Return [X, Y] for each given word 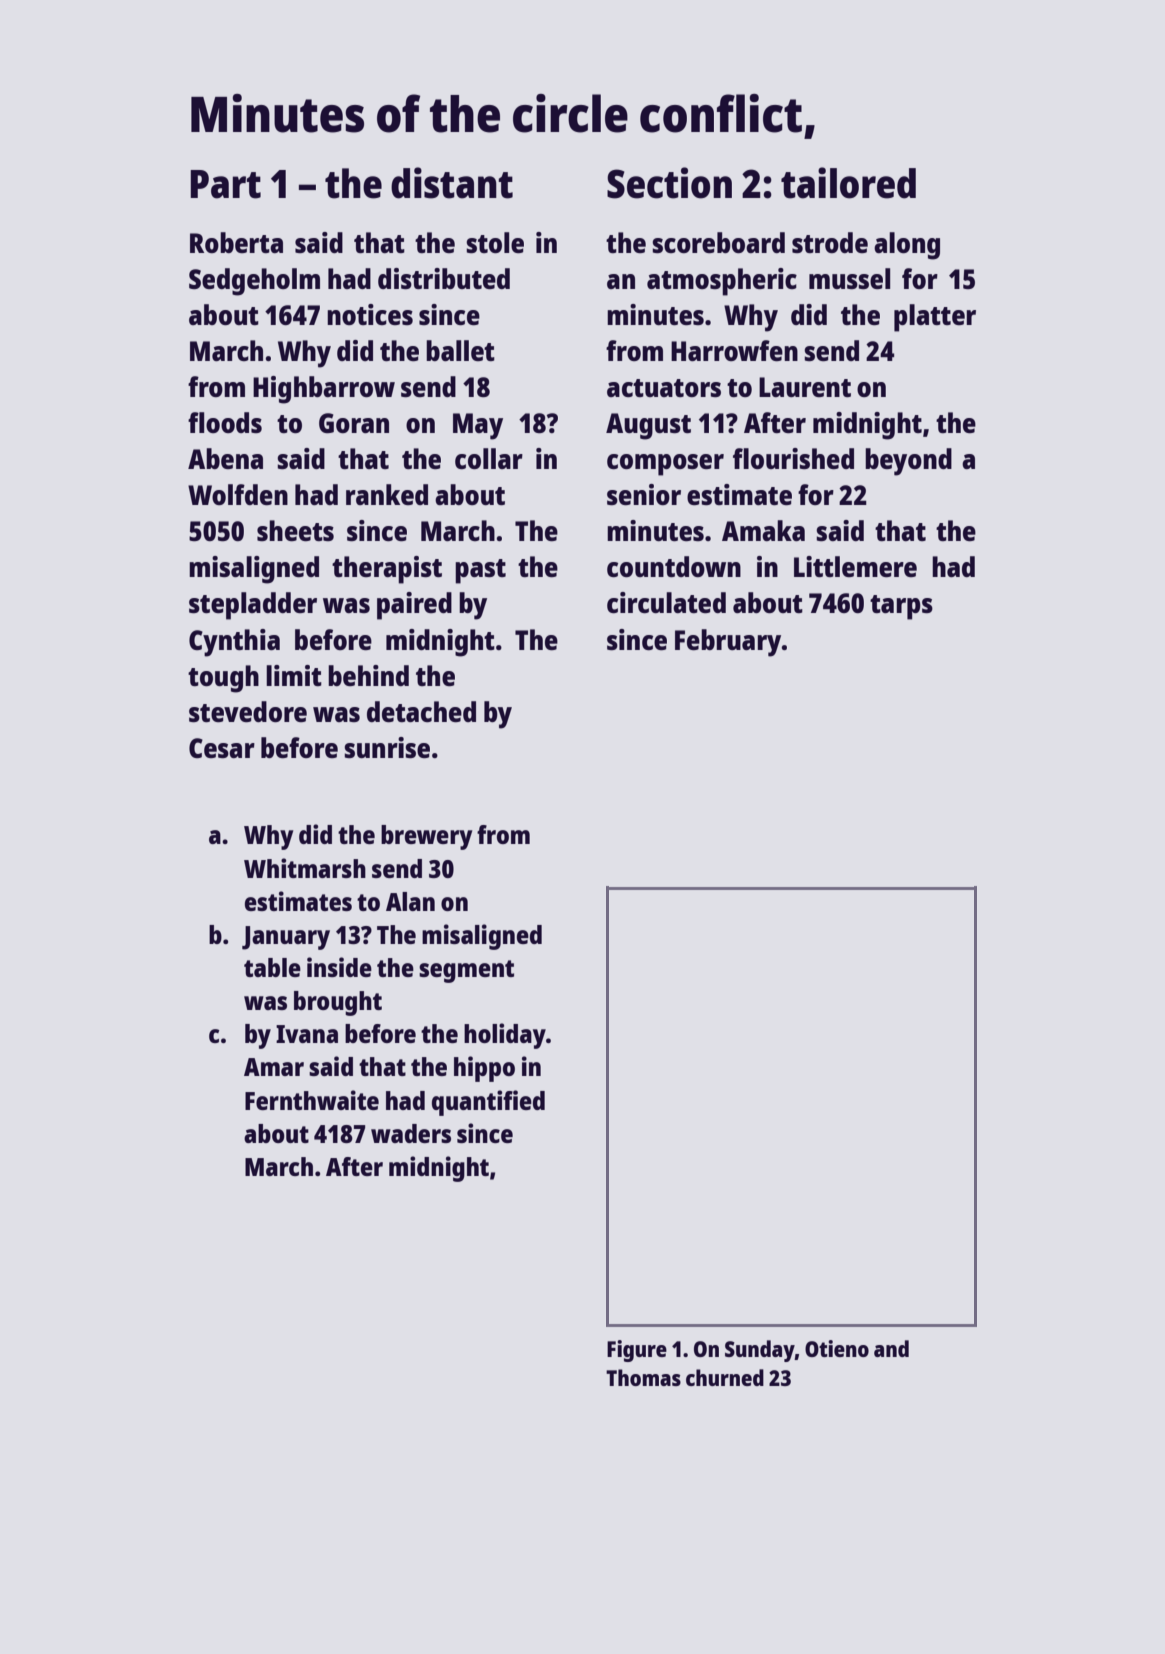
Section [669, 183]
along [907, 246]
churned [725, 1377]
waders [411, 1133]
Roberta [236, 242]
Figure [637, 1351]
